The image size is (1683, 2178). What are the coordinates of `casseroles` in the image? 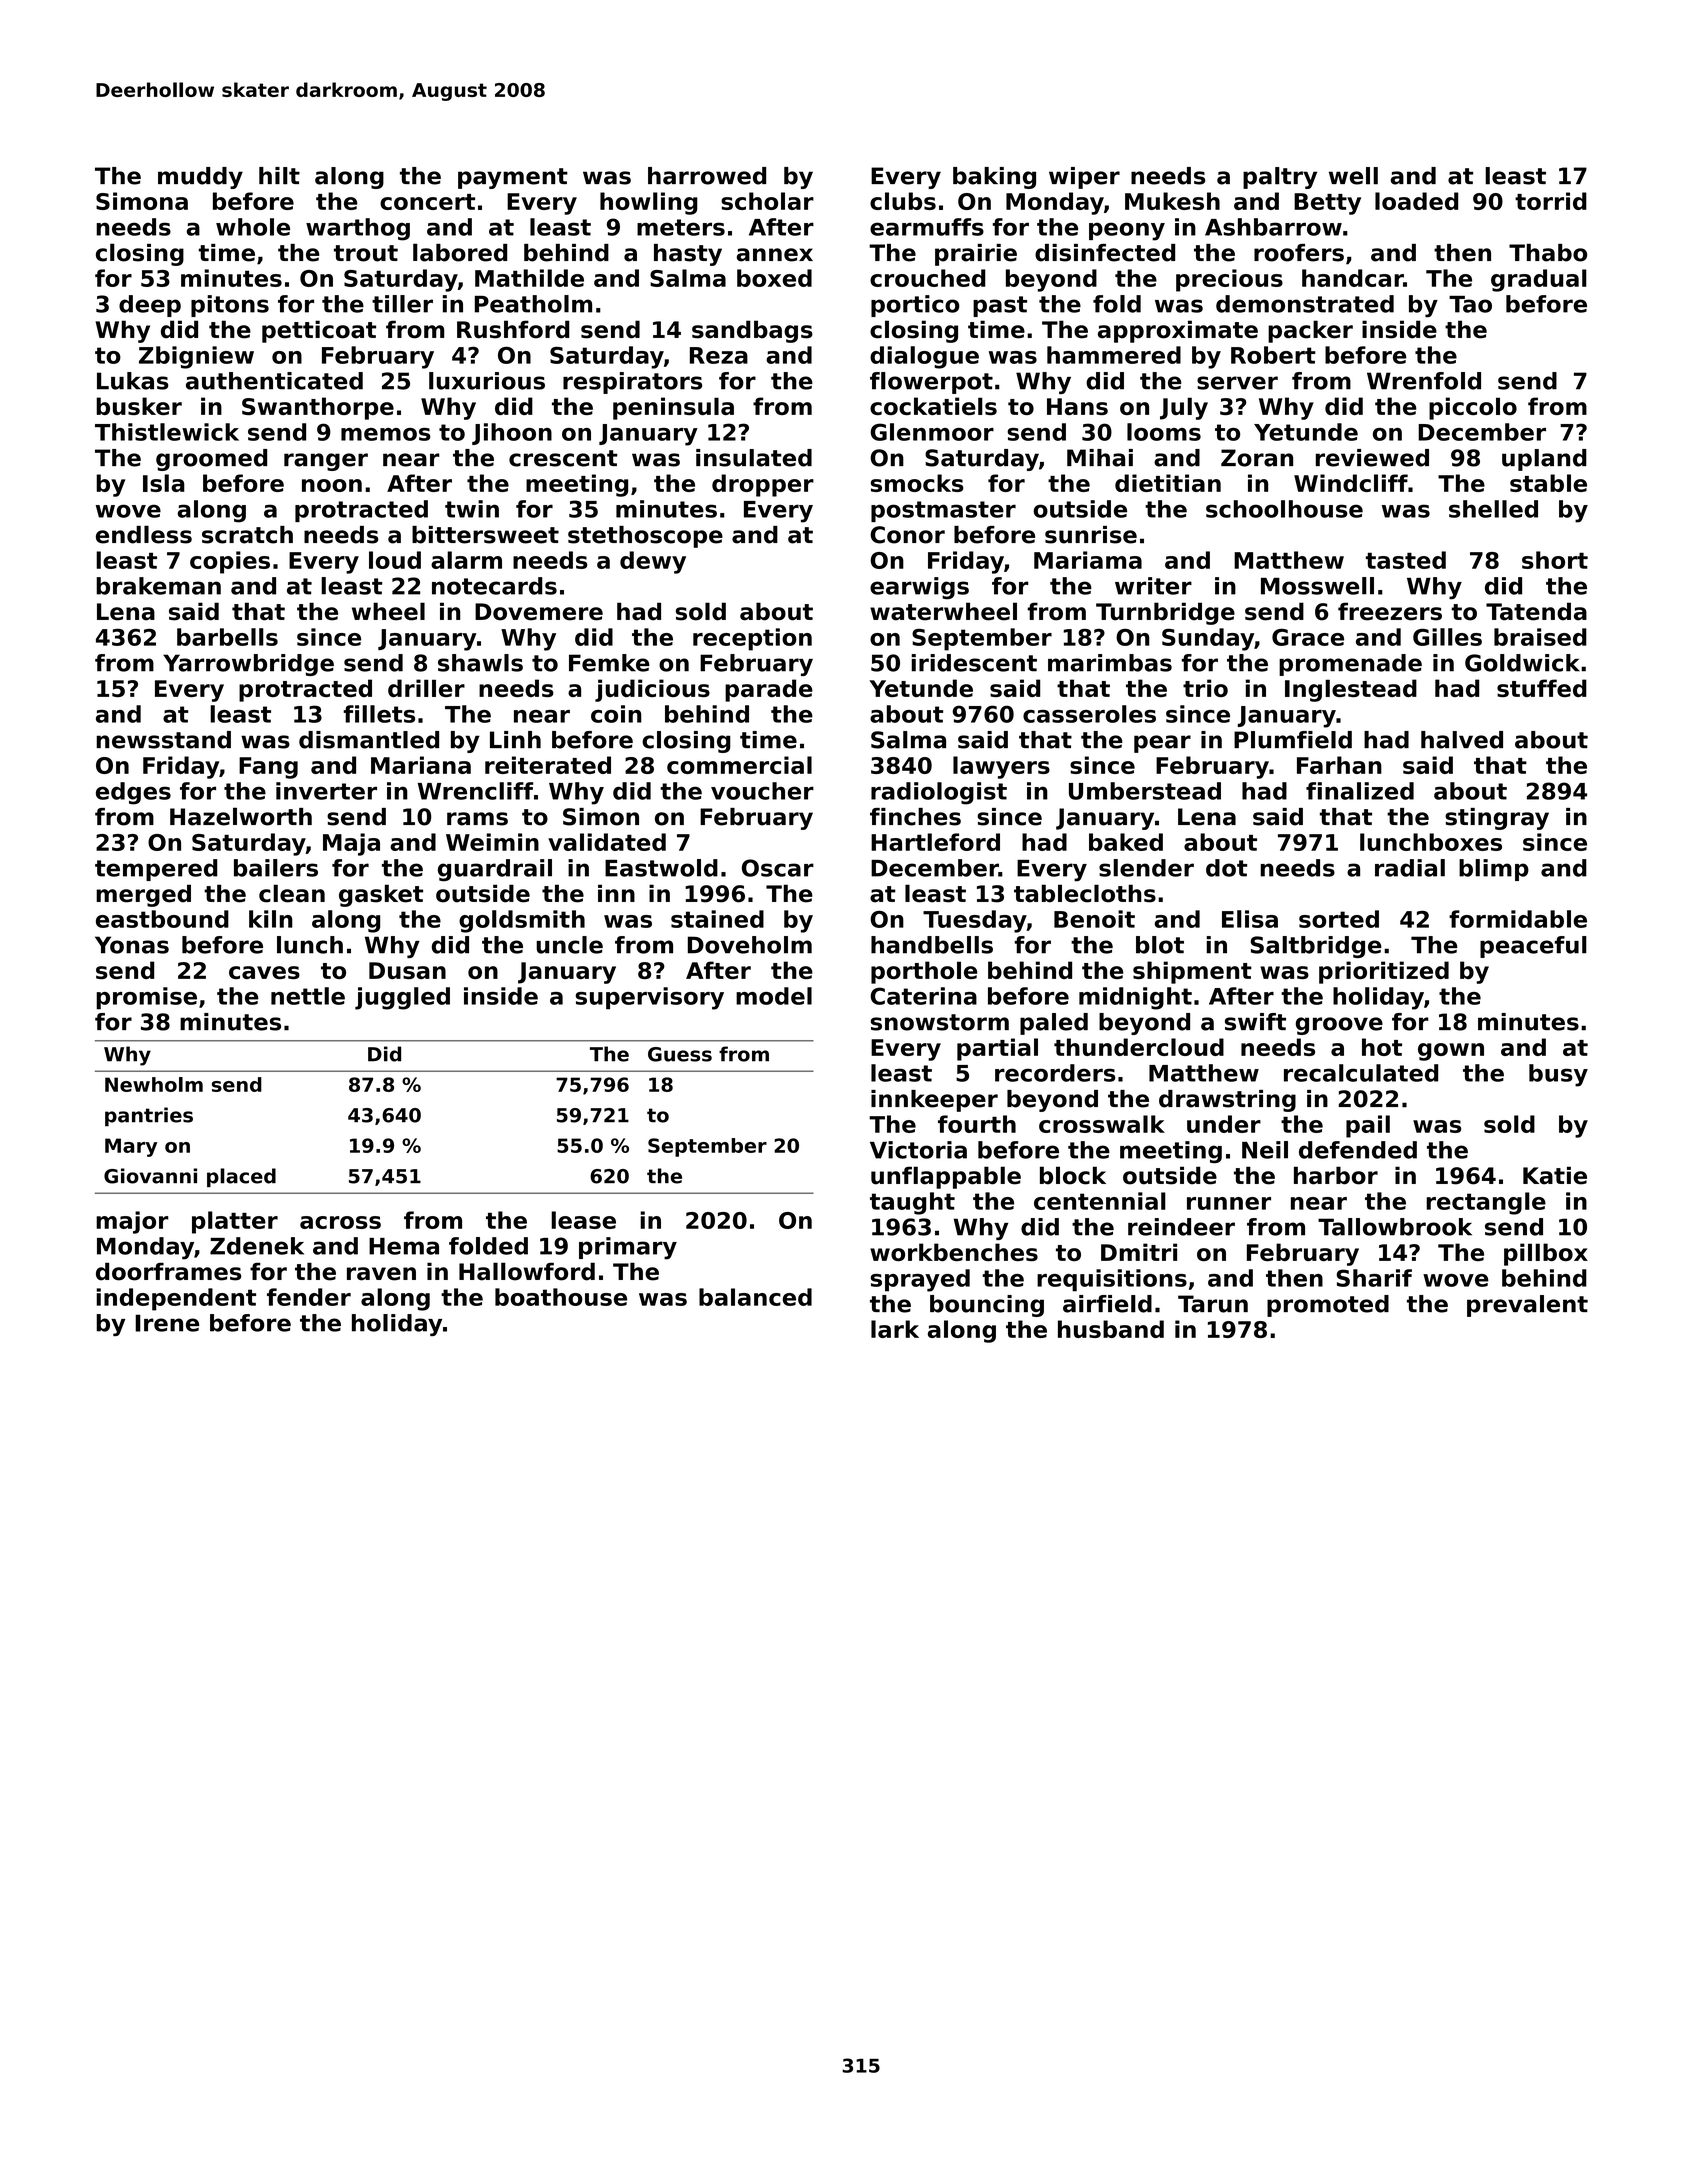 It's located at (1089, 714).
